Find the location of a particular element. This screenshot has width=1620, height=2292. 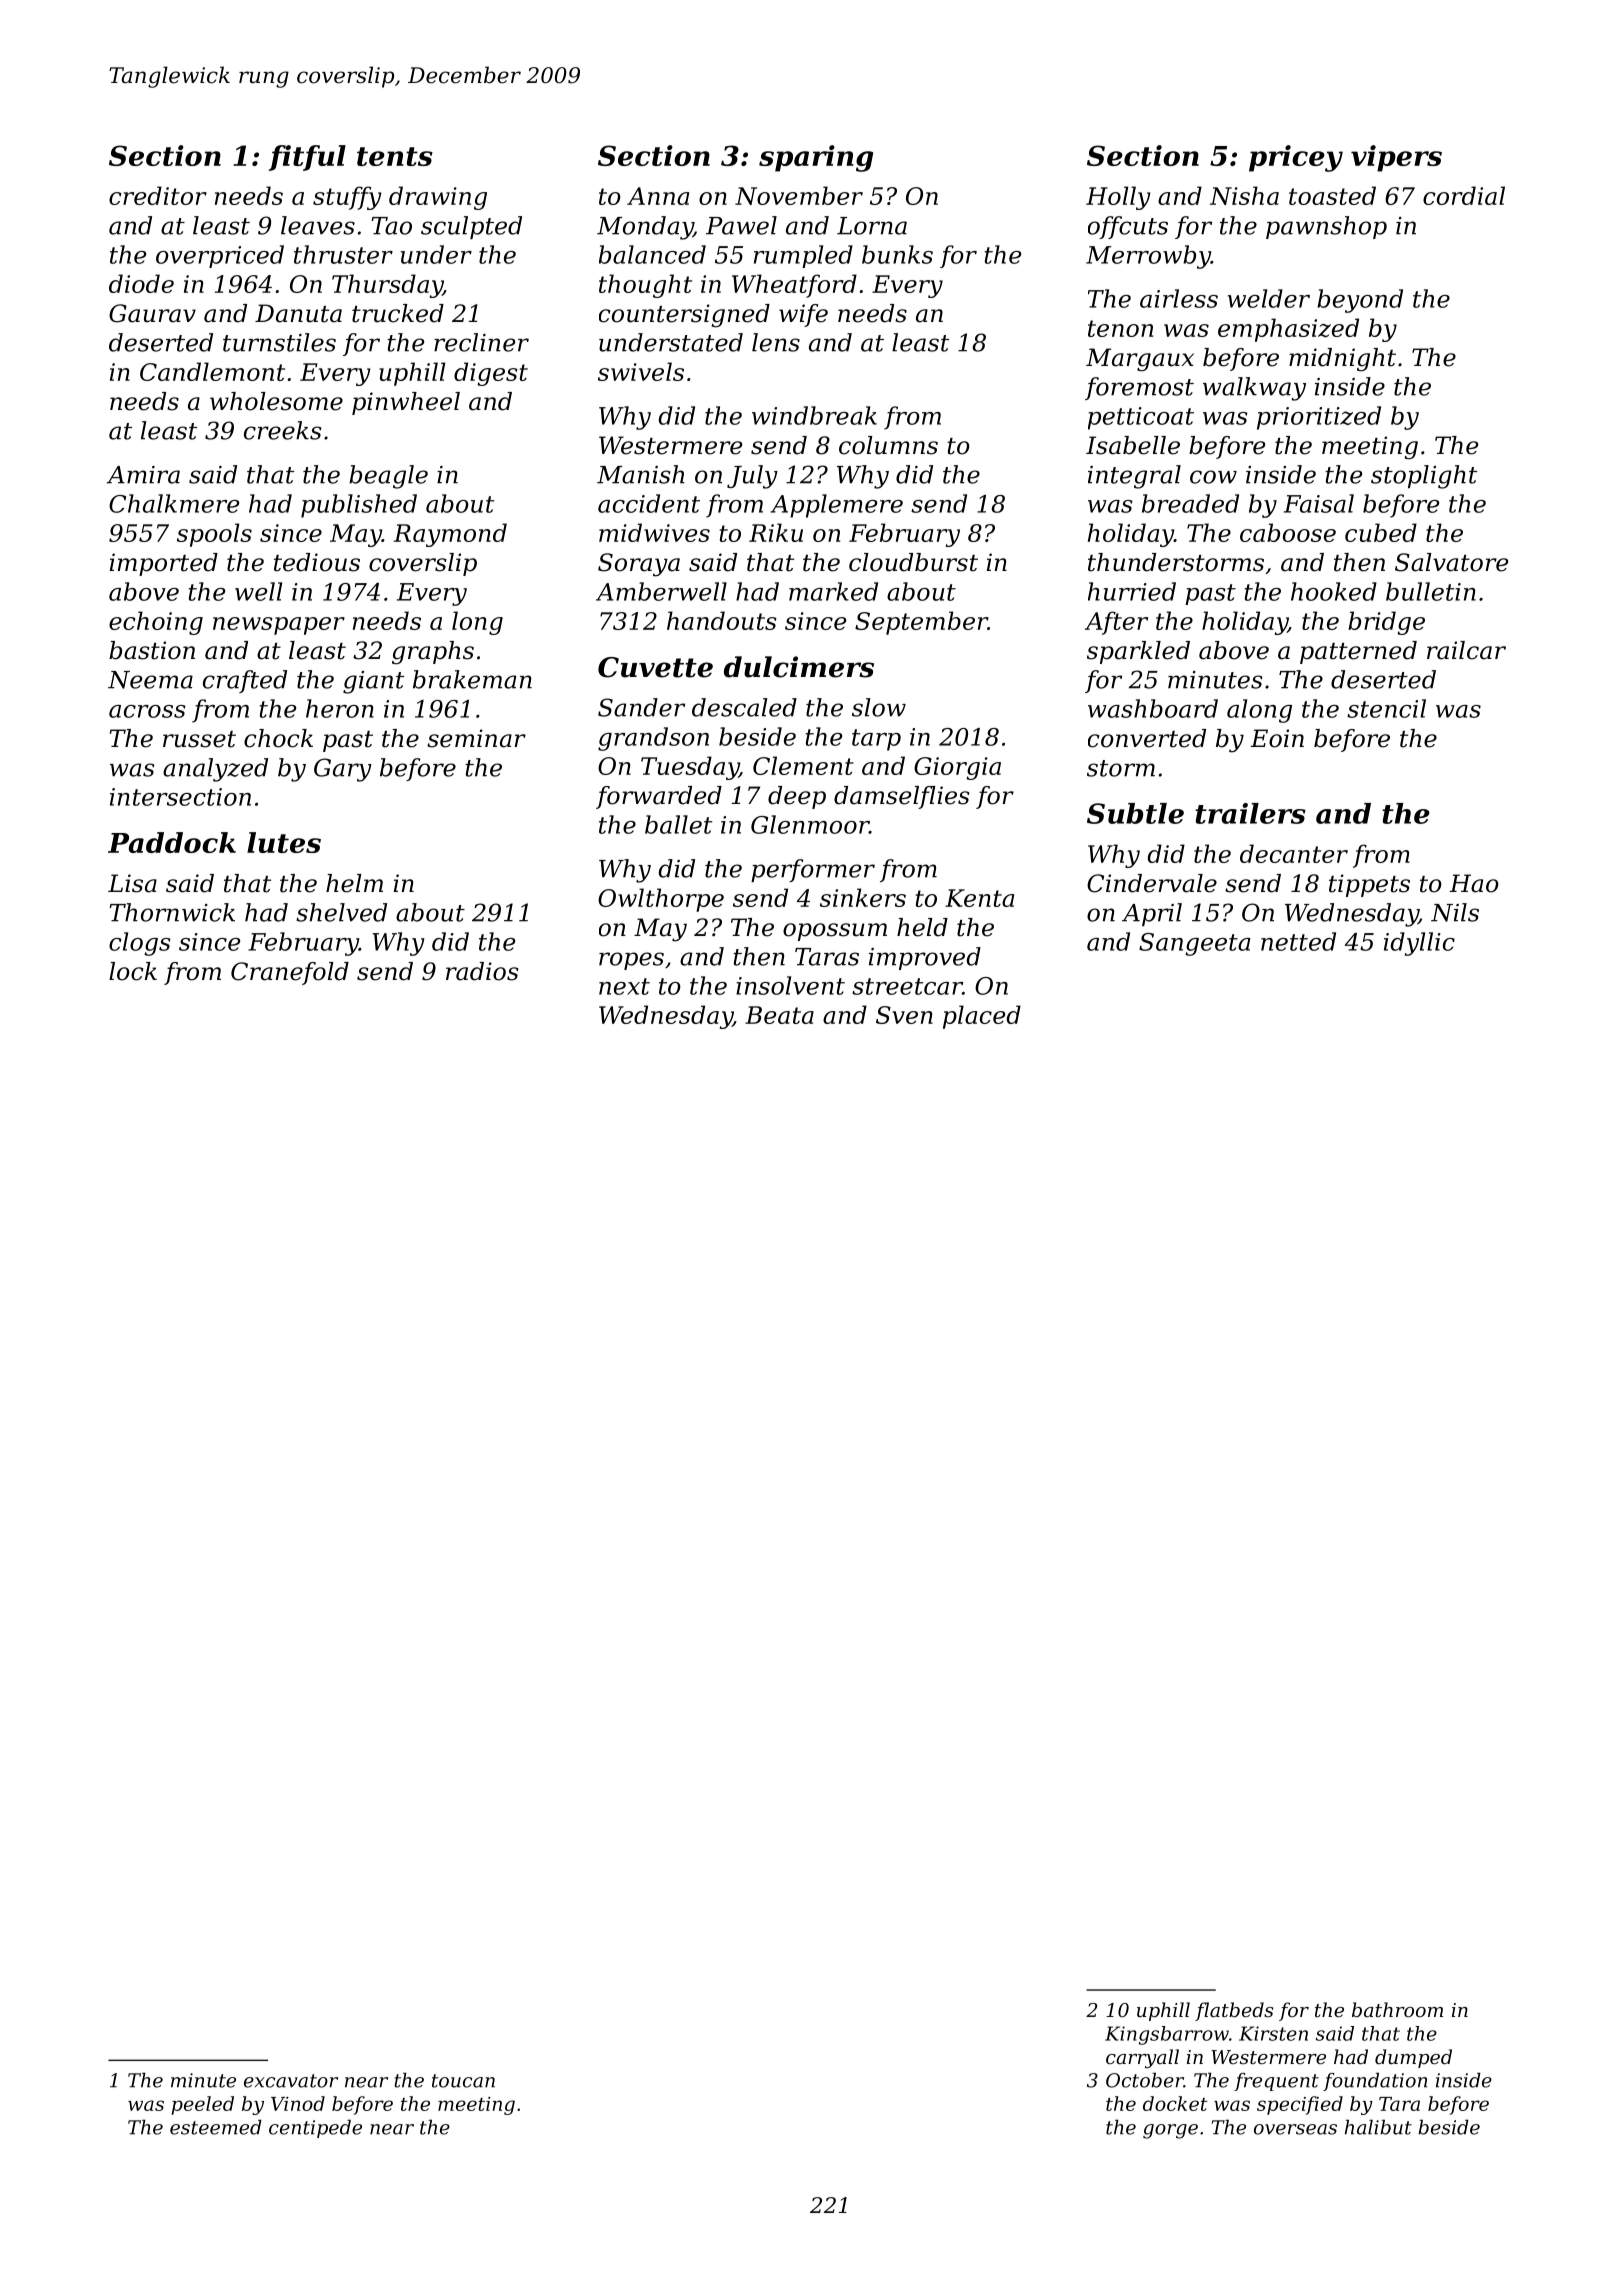

placed is located at coordinates (982, 1017).
